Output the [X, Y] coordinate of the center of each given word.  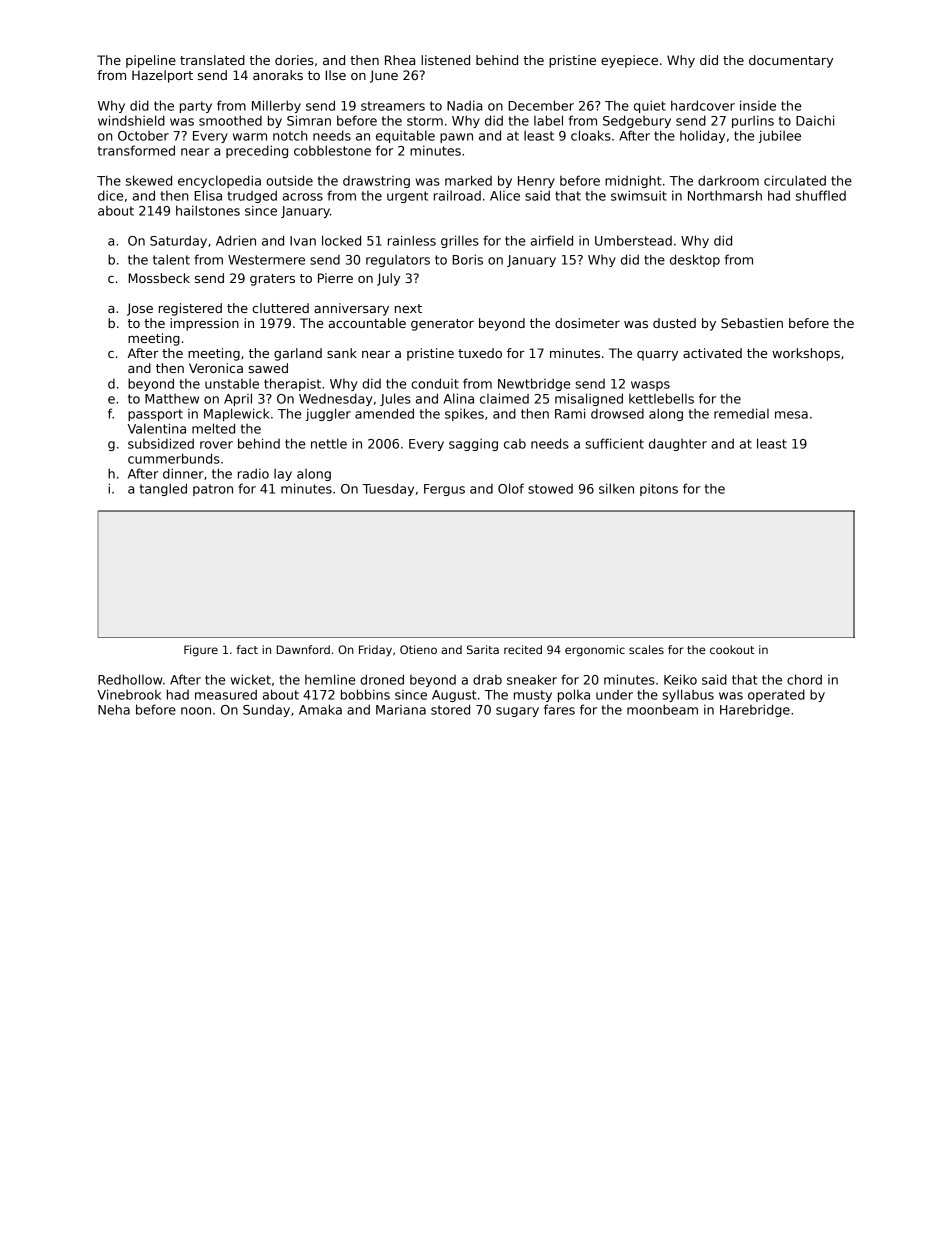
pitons [659, 490]
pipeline [151, 61]
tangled [163, 489]
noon [196, 711]
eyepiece [629, 61]
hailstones [208, 210]
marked [468, 180]
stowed [550, 489]
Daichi [815, 120]
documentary [791, 61]
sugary [517, 712]
